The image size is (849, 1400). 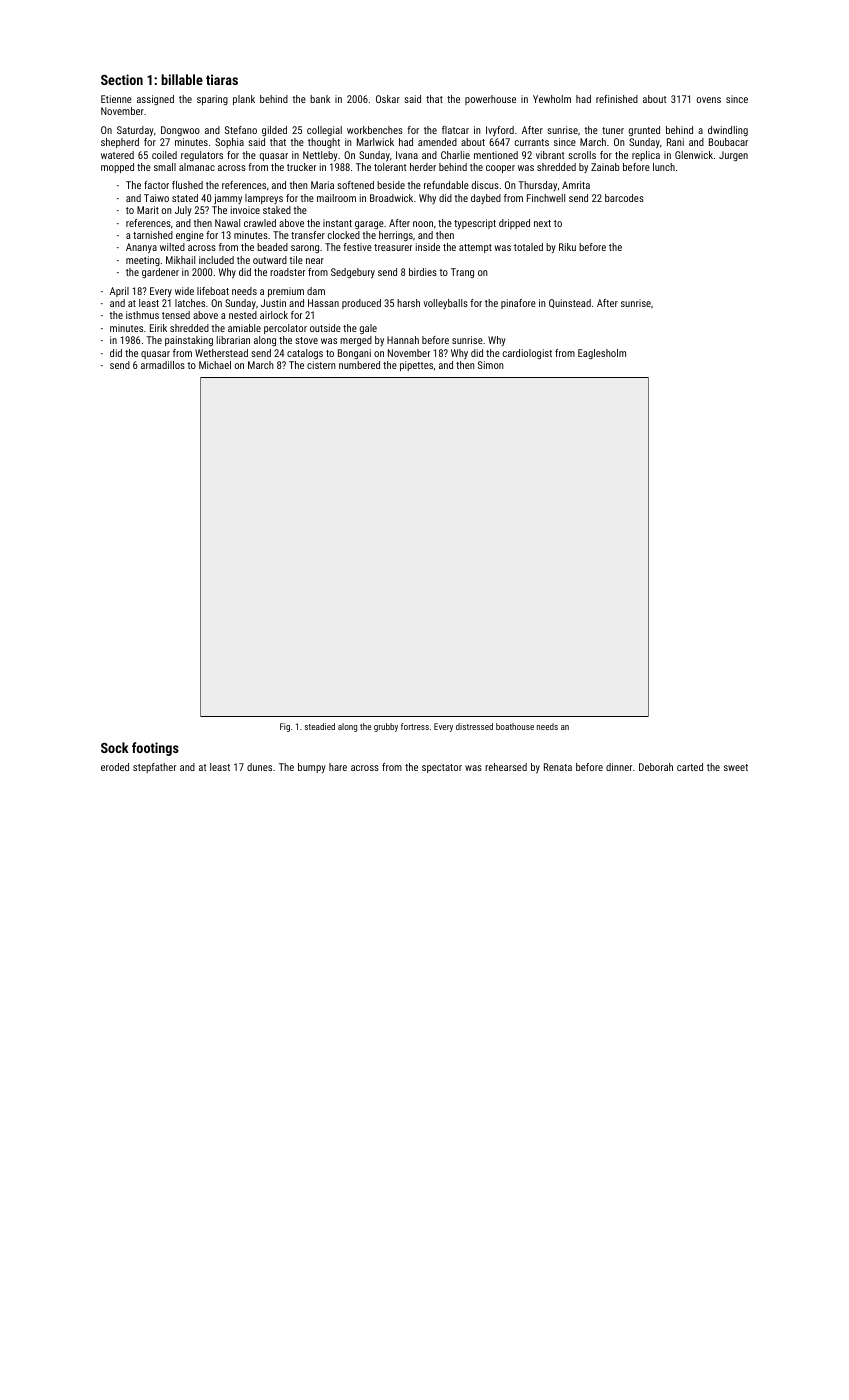 What do you see at coordinates (490, 100) in the document?
I see `powerhouse` at bounding box center [490, 100].
